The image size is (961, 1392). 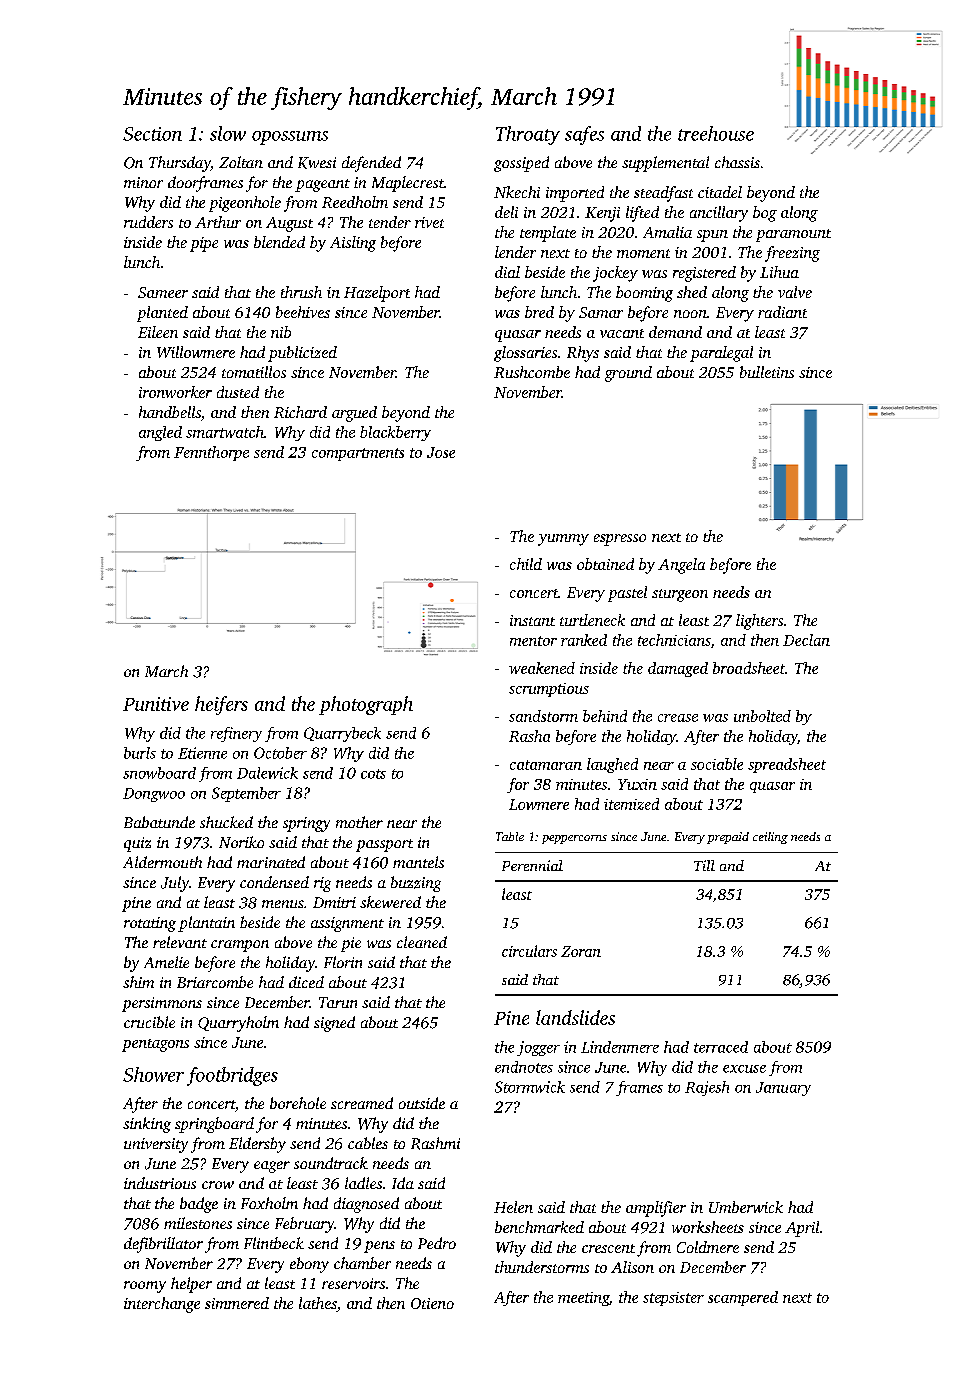 I want to click on blended, so click(x=279, y=242).
